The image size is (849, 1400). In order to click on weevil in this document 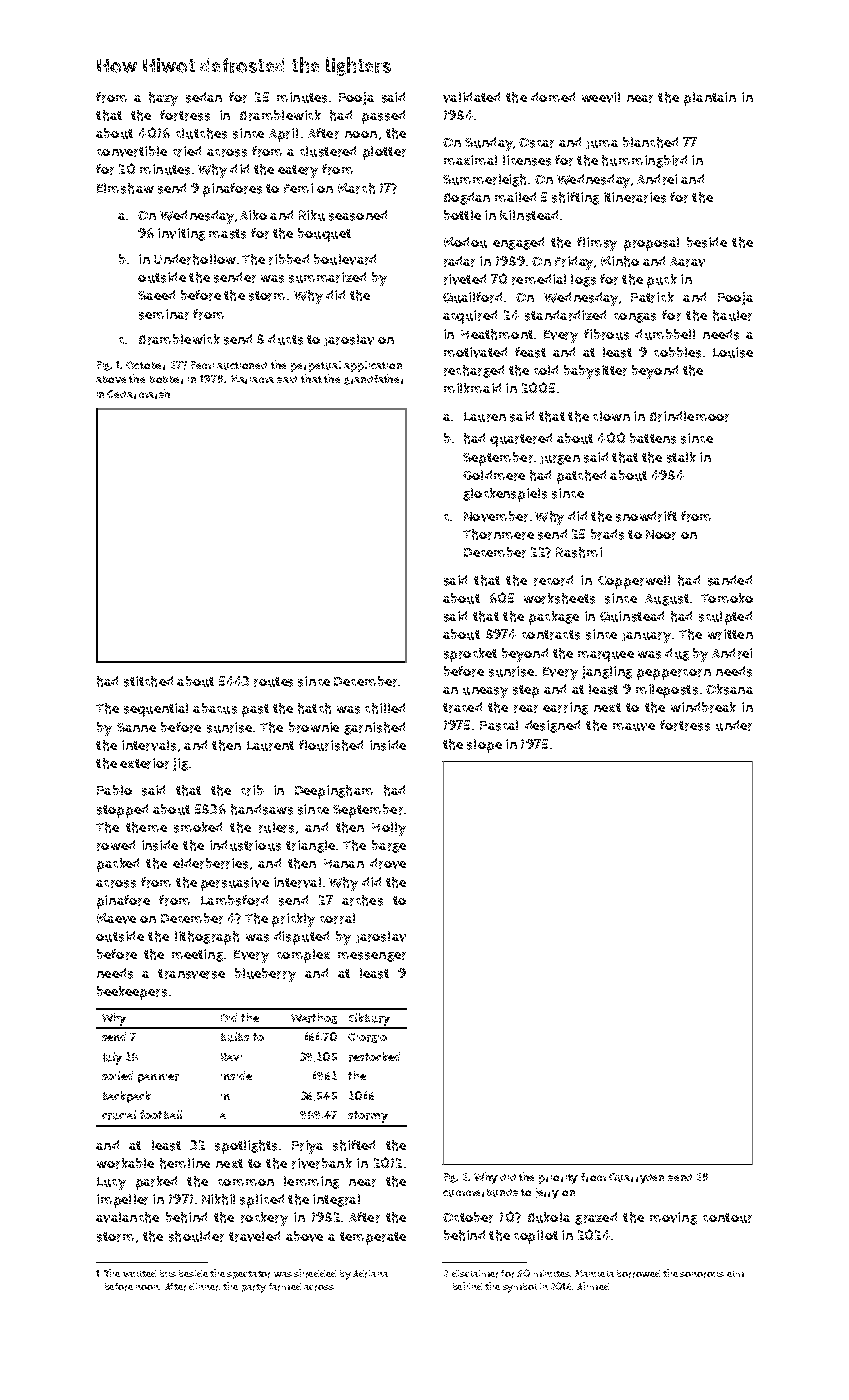, I will do `click(601, 97)`.
